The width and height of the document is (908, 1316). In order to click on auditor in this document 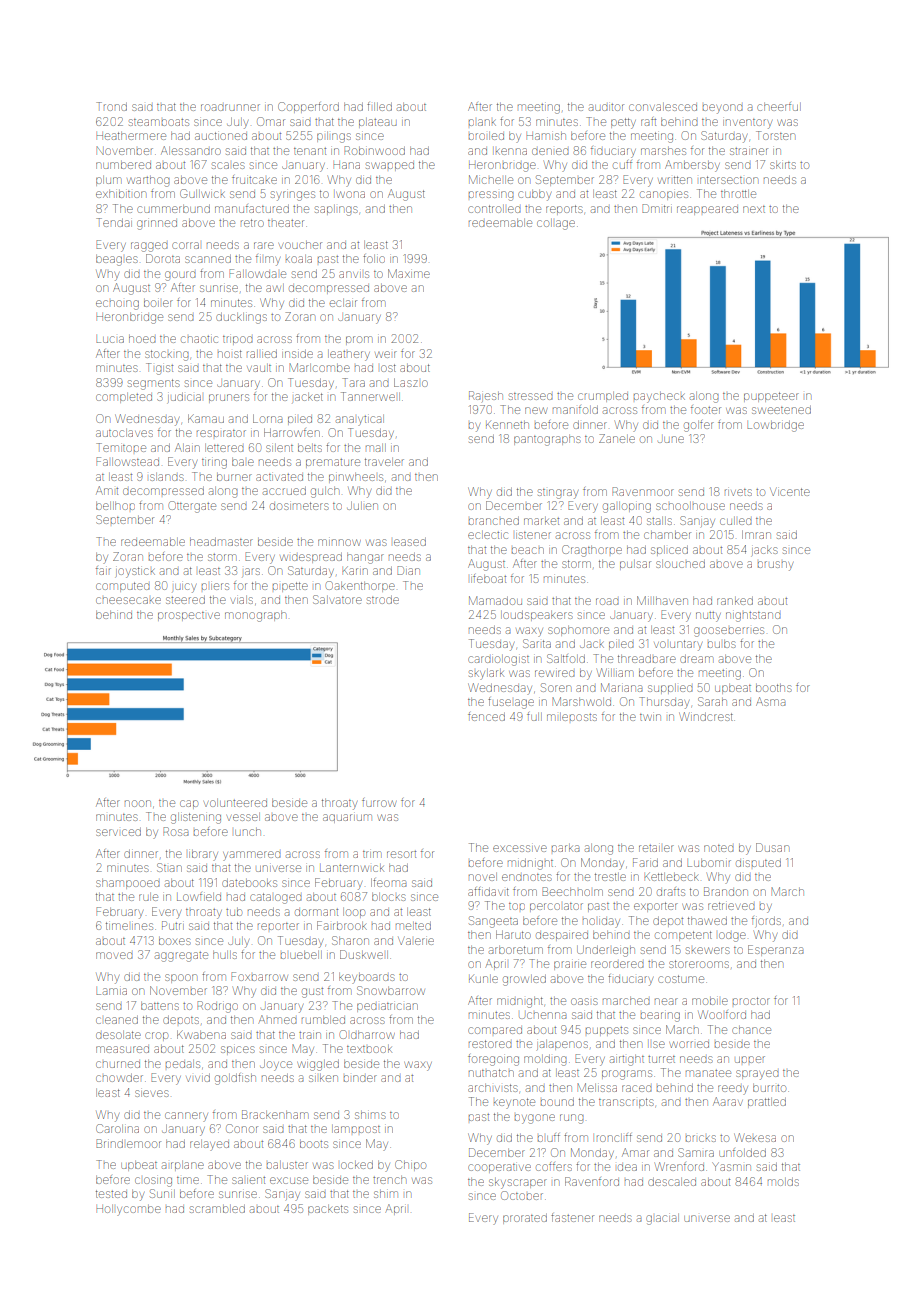, I will do `click(606, 107)`.
